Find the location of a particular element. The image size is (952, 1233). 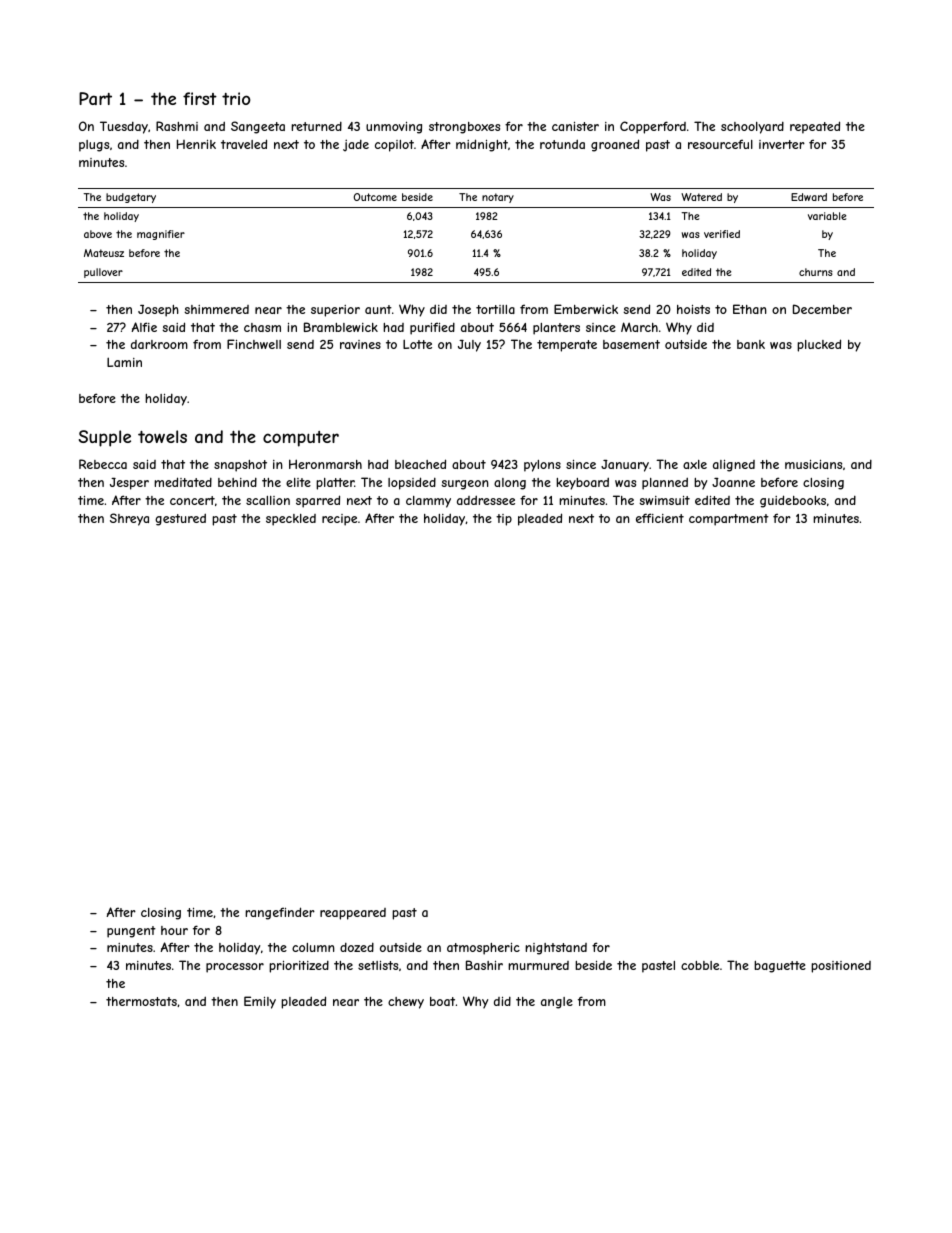

plucked is located at coordinates (819, 345).
